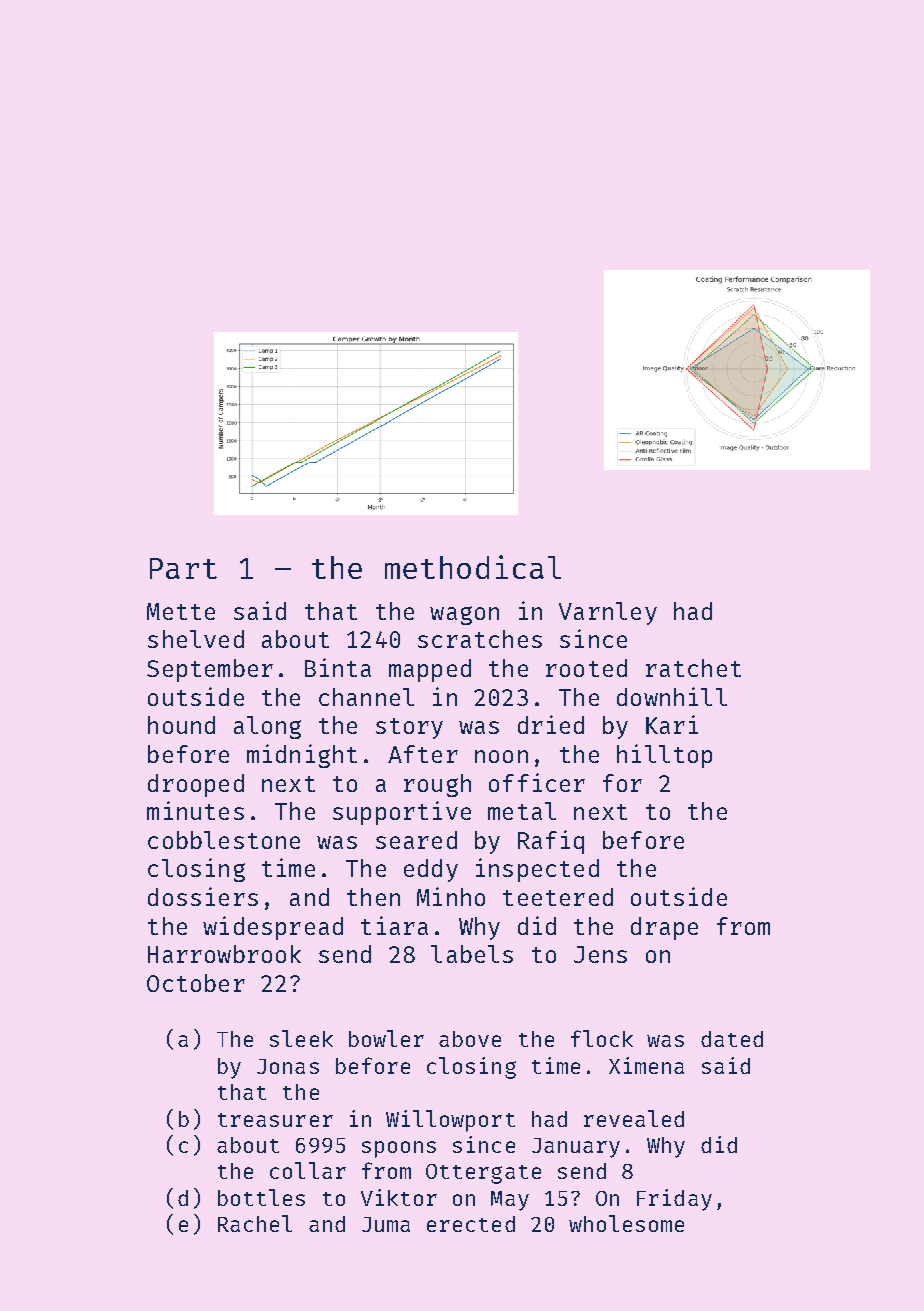 This screenshot has height=1311, width=924. What do you see at coordinates (183, 568) in the screenshot?
I see `Part` at bounding box center [183, 568].
